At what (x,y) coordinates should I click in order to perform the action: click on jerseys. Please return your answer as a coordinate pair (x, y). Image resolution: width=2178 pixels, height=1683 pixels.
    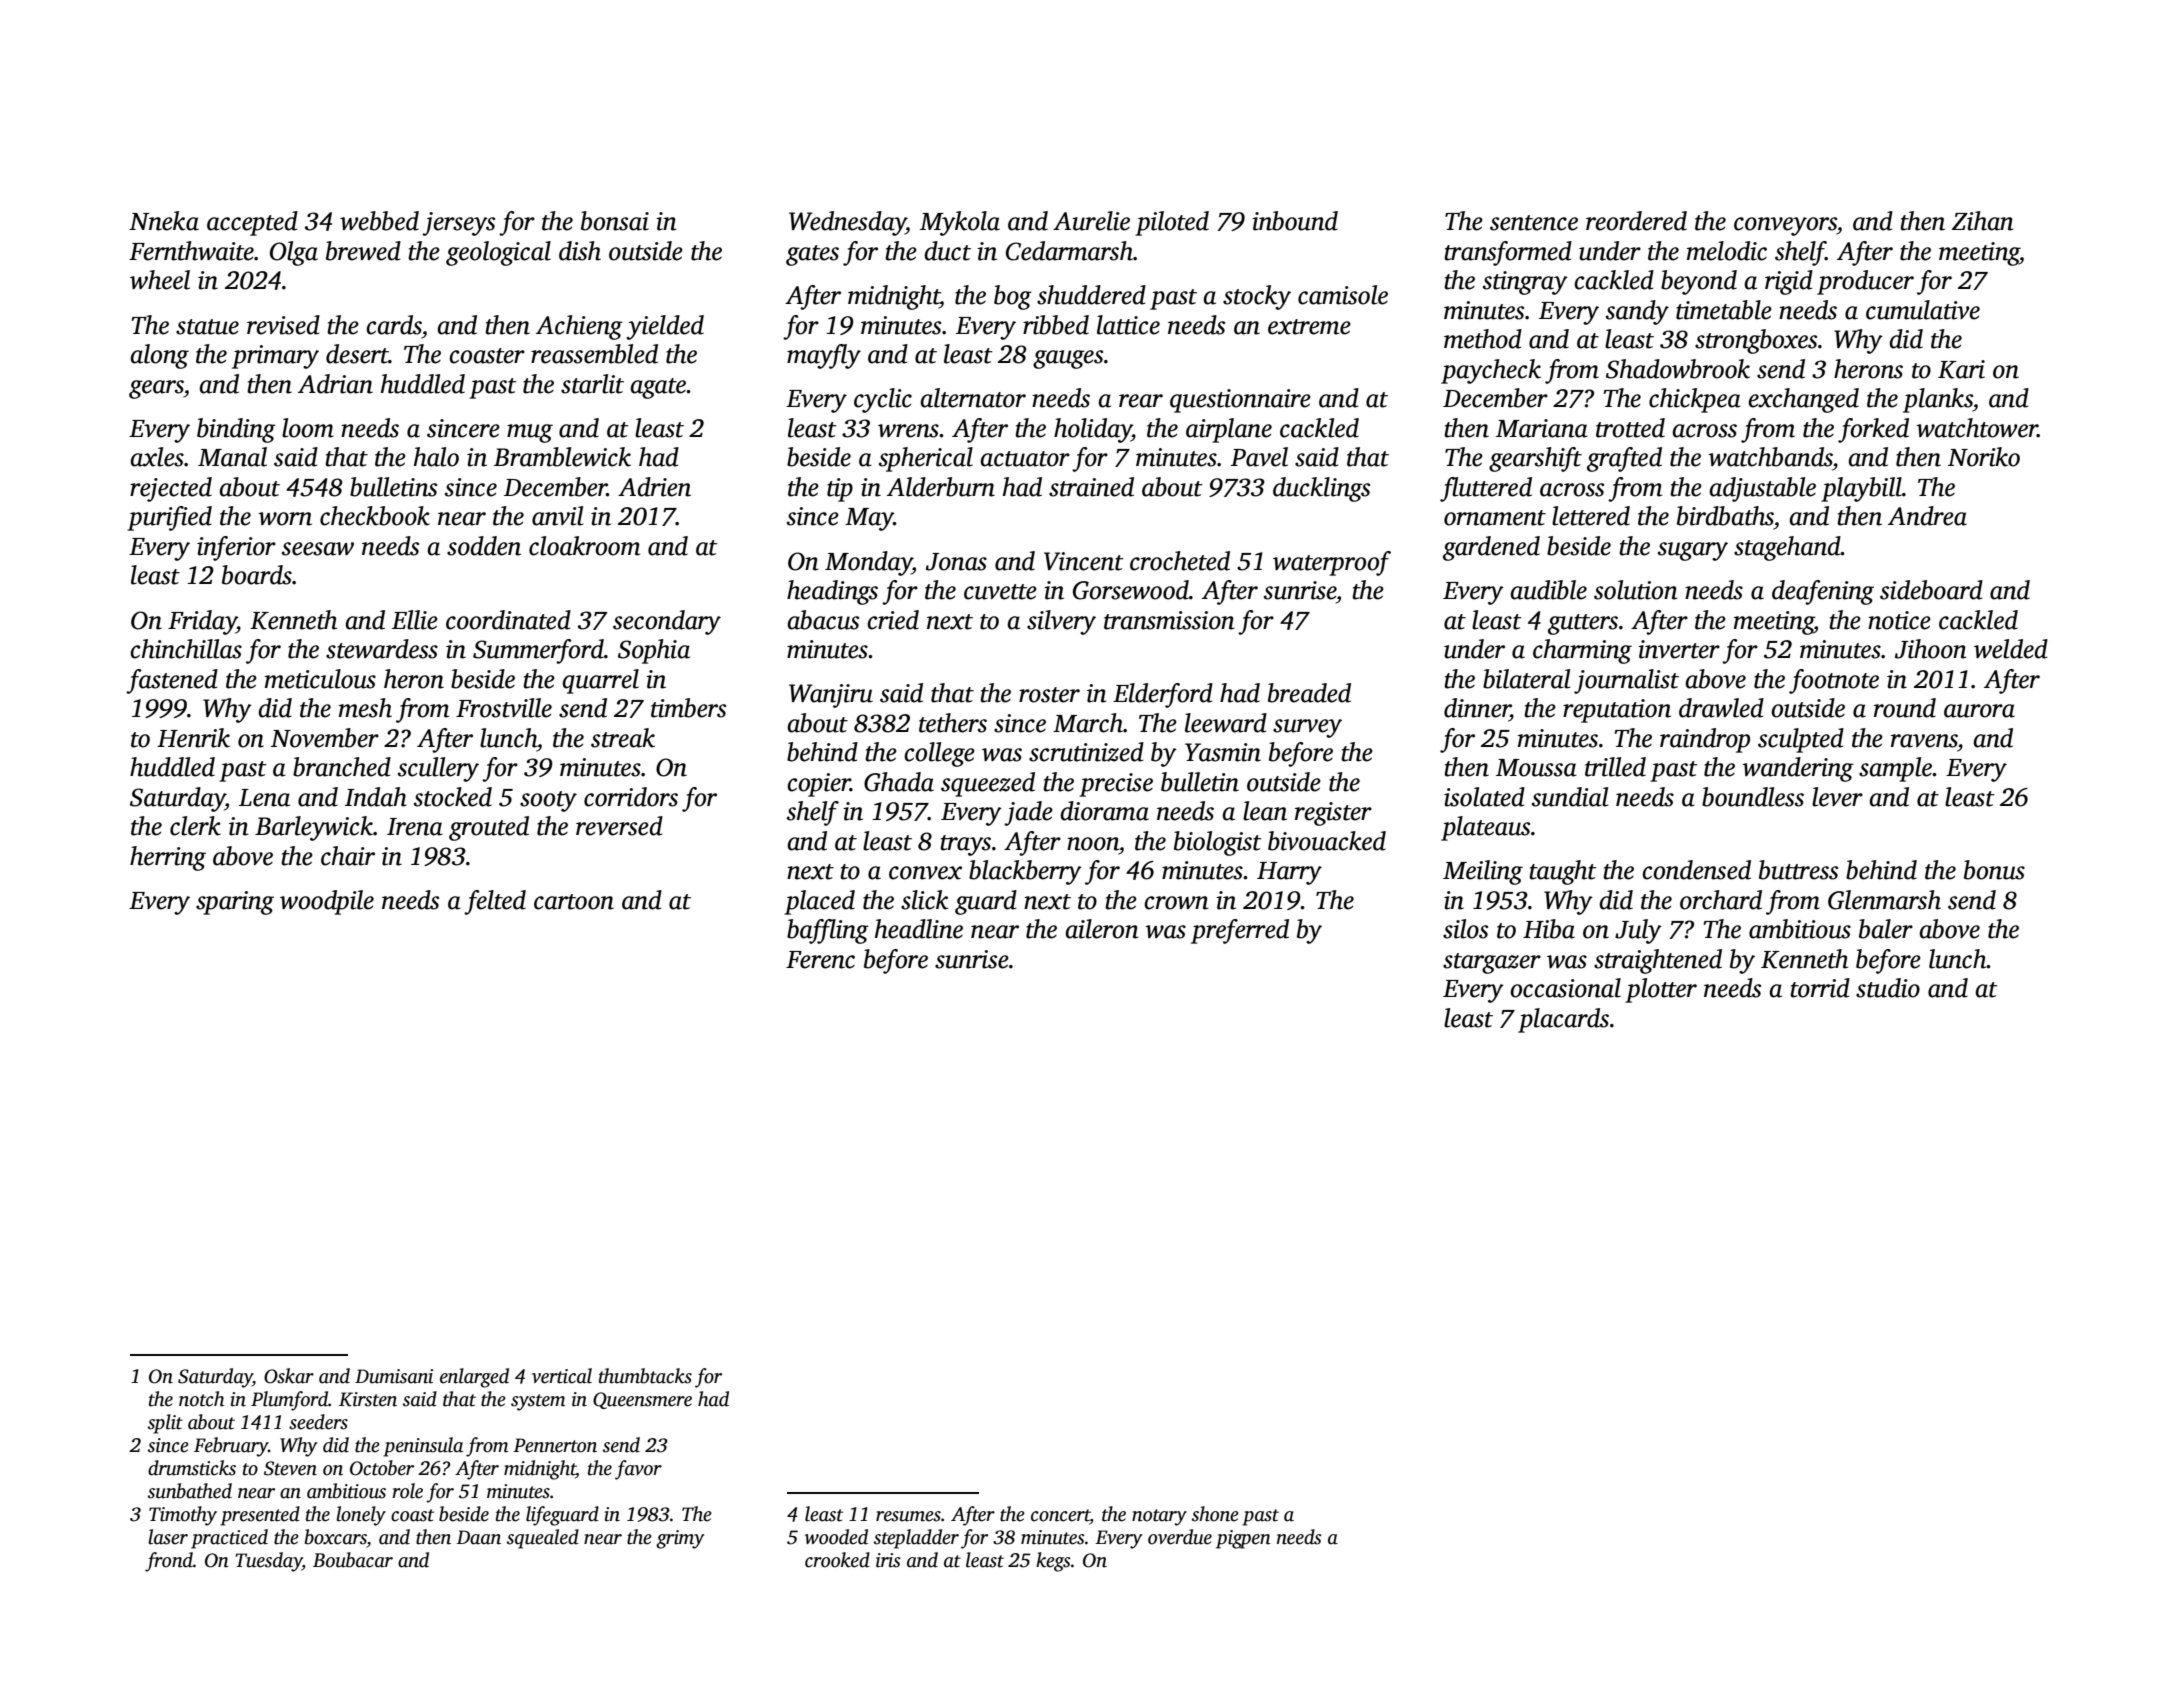
    Looking at the image, I should click on (458, 224).
